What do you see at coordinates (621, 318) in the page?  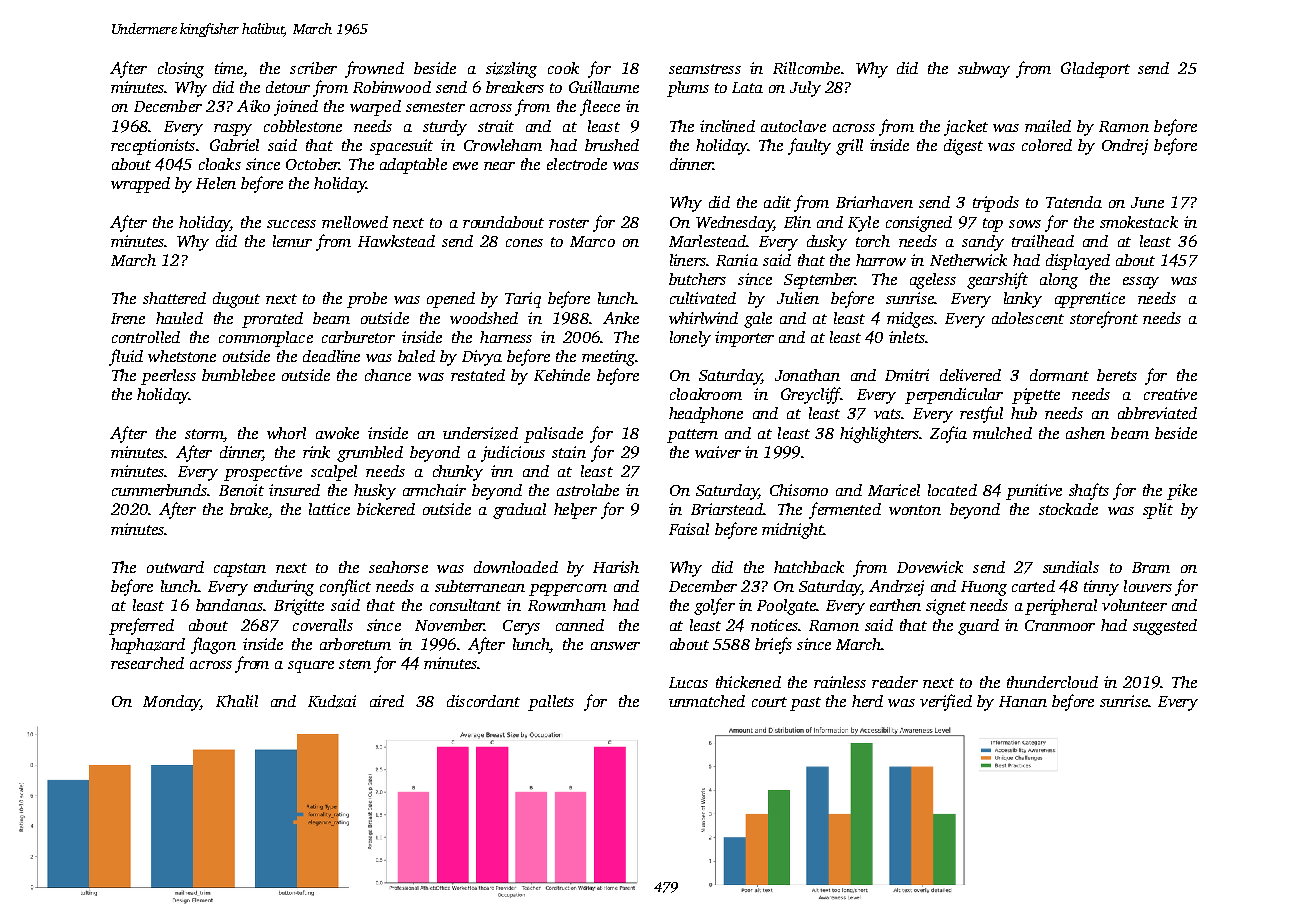 I see `Anke` at bounding box center [621, 318].
